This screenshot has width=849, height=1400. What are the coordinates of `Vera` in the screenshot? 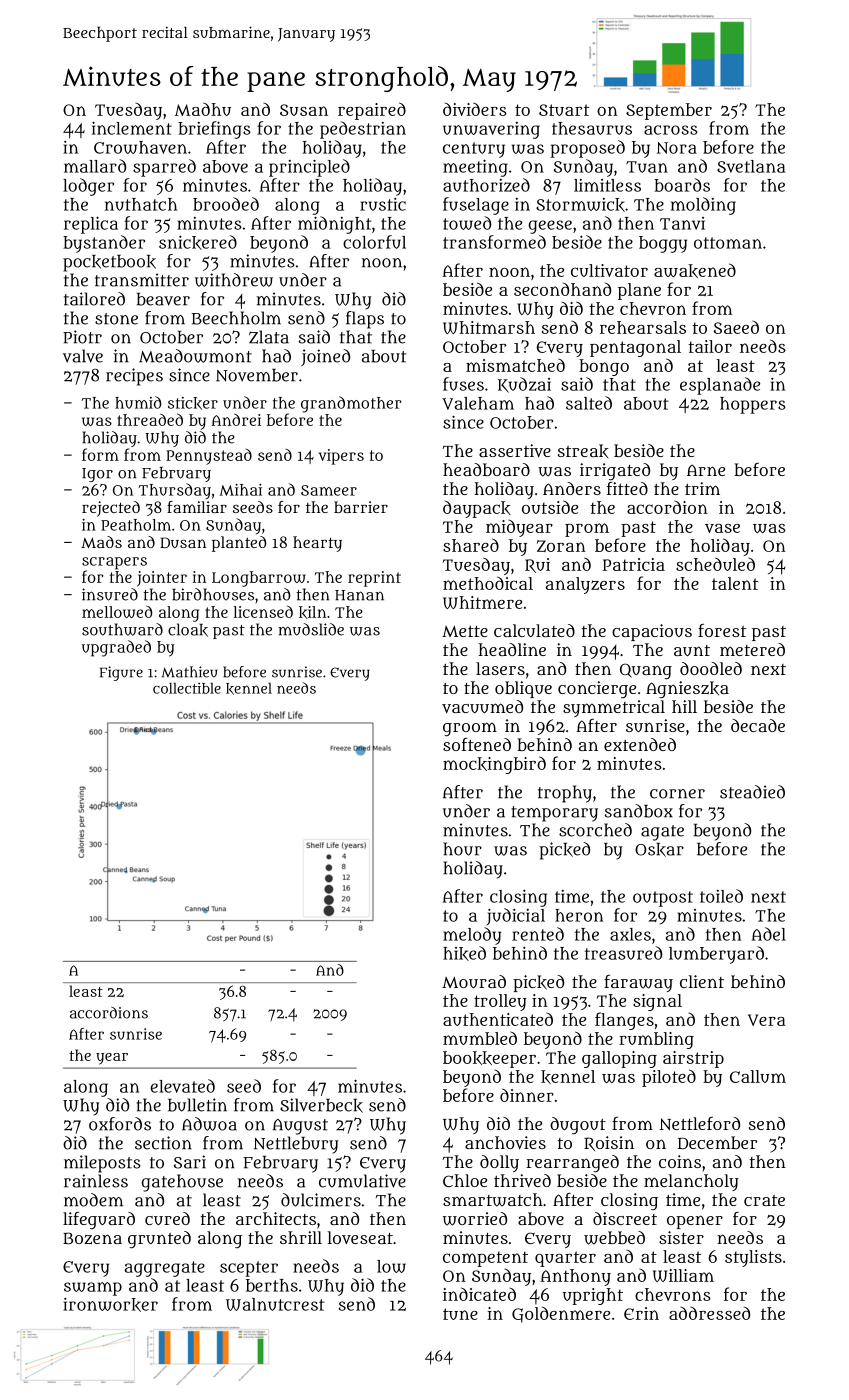 It's located at (767, 1020).
